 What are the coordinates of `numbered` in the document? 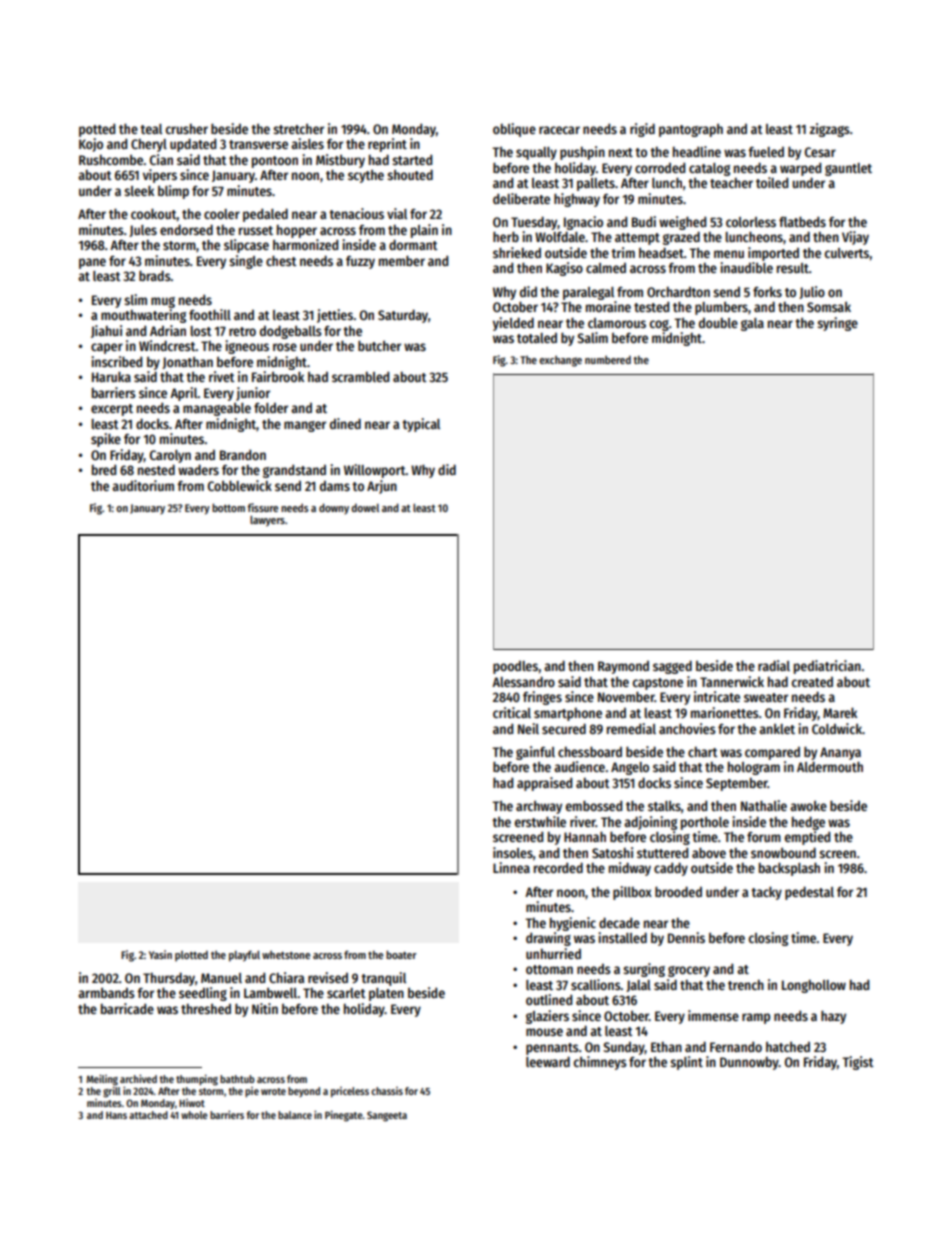 It's located at (608, 359).
